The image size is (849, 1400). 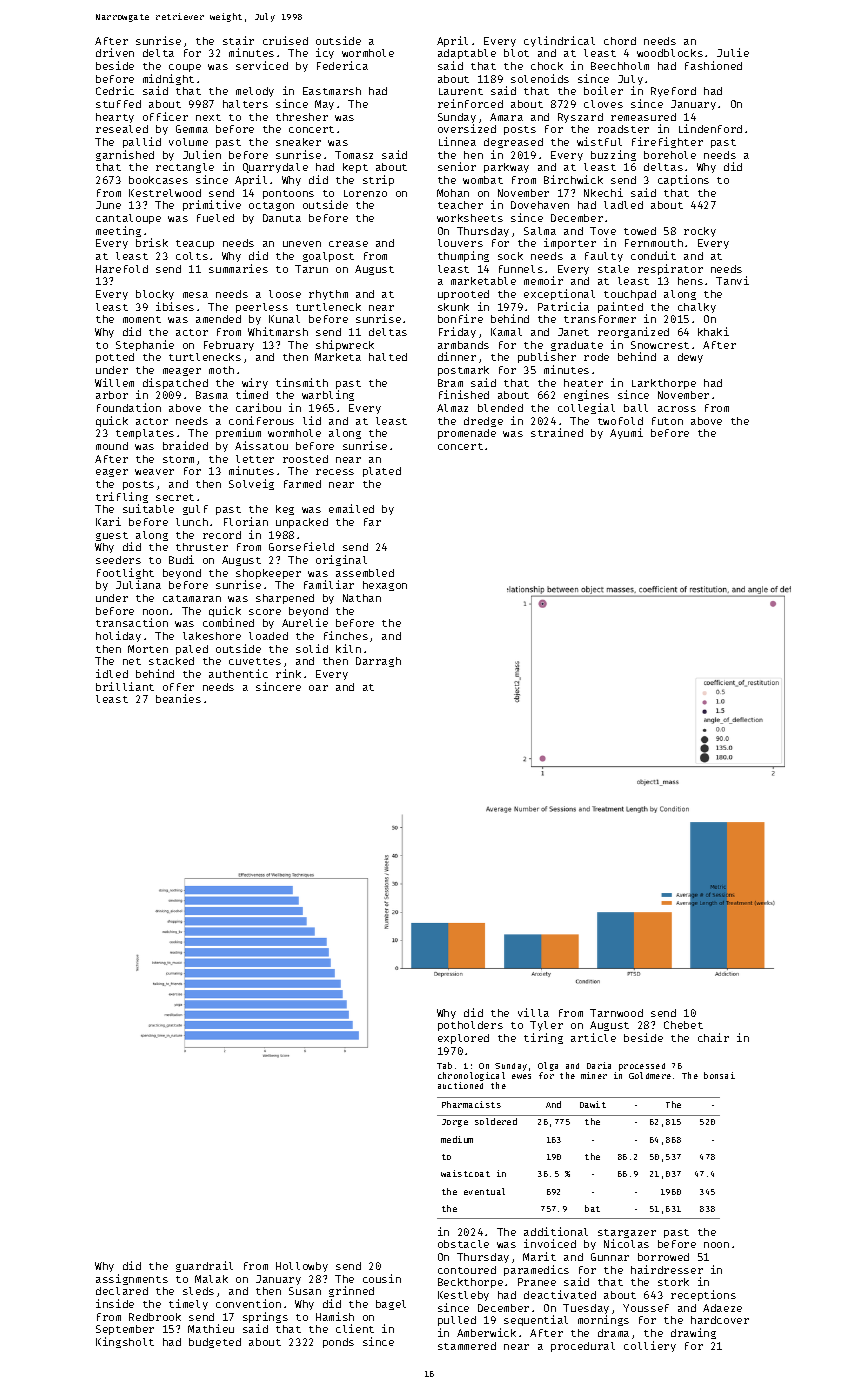 What do you see at coordinates (467, 54) in the page?
I see `adaptable` at bounding box center [467, 54].
